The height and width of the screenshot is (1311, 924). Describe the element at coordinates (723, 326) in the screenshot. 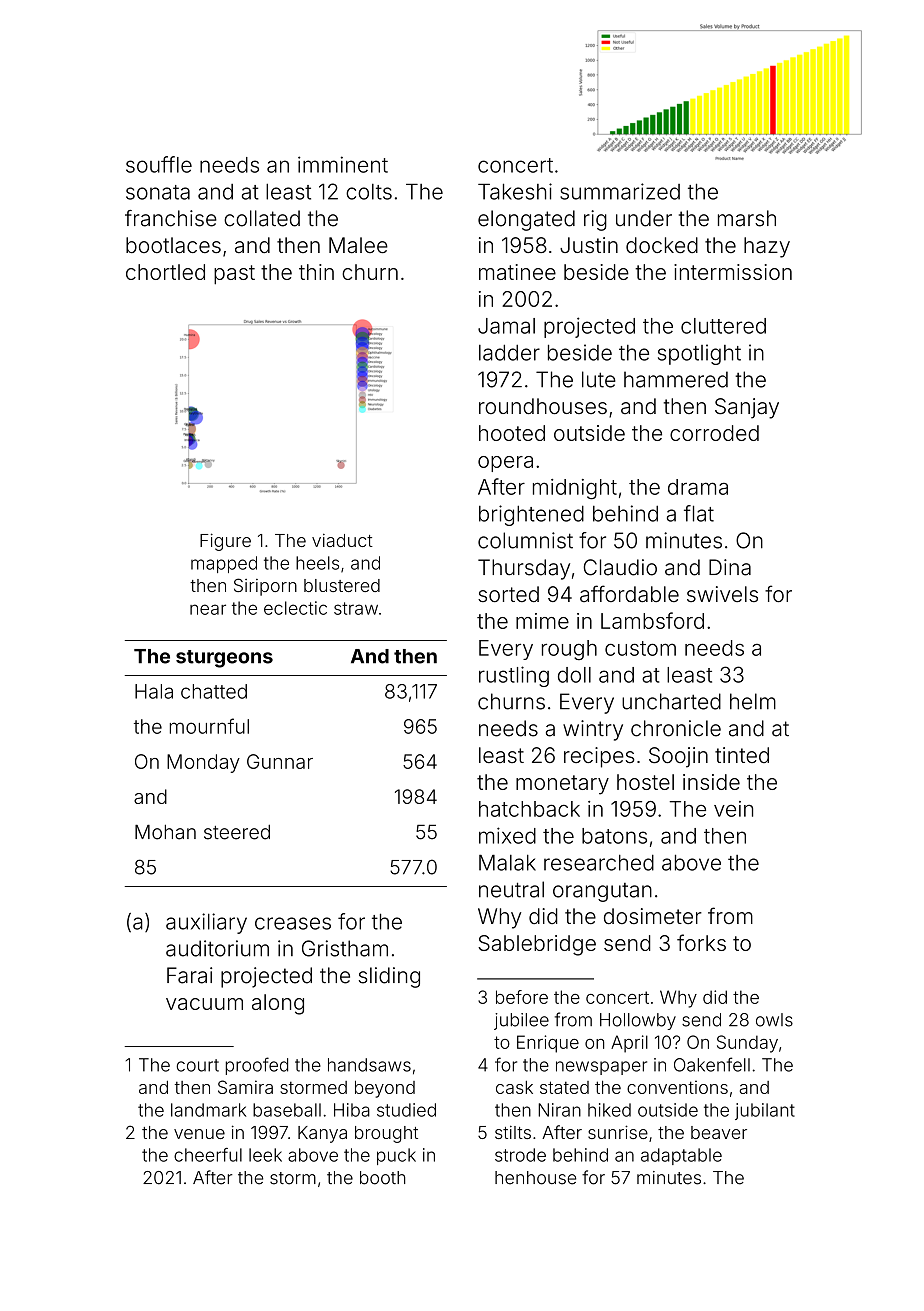

I see `cluttered` at that location.
